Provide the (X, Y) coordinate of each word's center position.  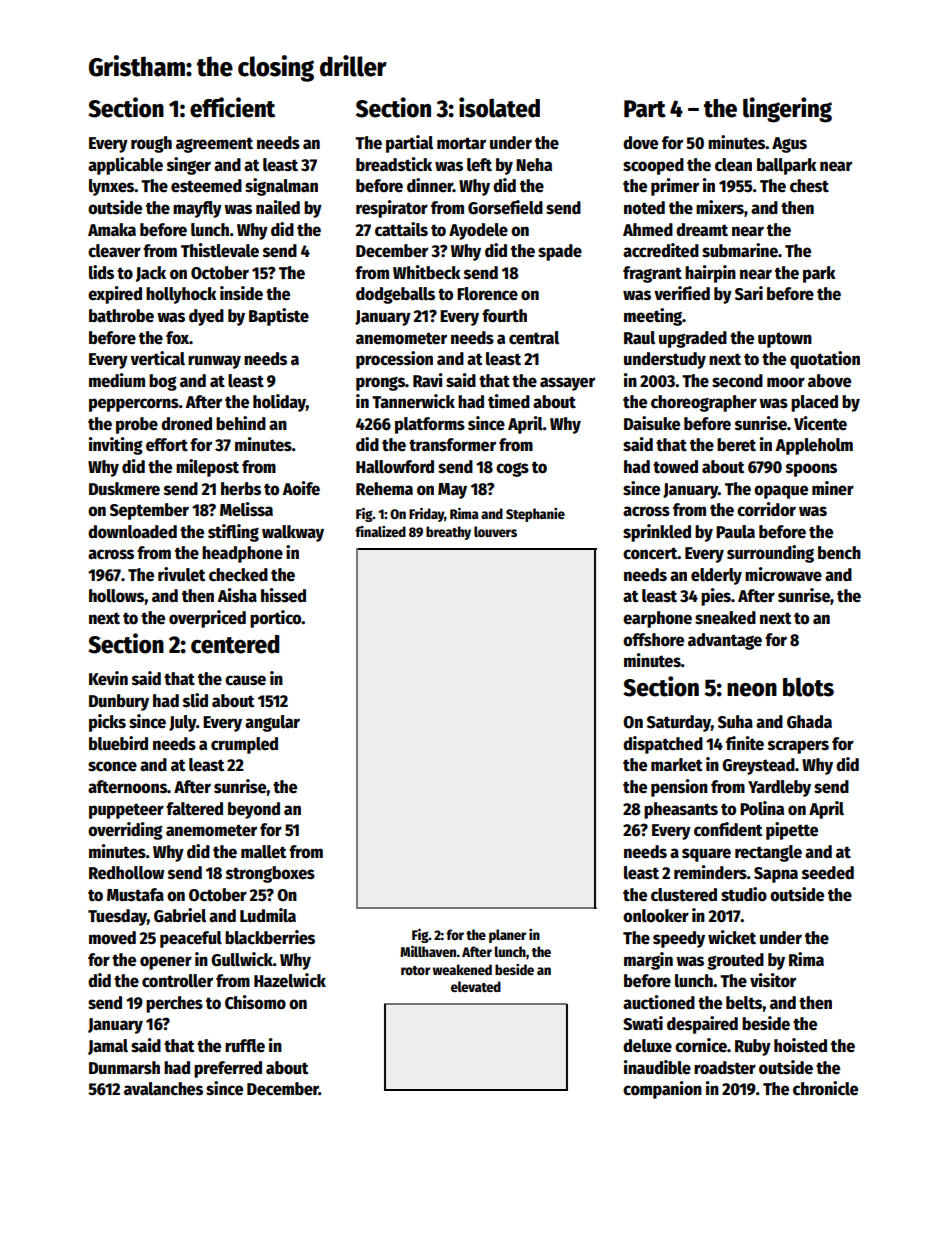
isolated (499, 107)
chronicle (825, 1088)
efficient (232, 107)
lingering (787, 110)
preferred (228, 1069)
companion (662, 1090)
